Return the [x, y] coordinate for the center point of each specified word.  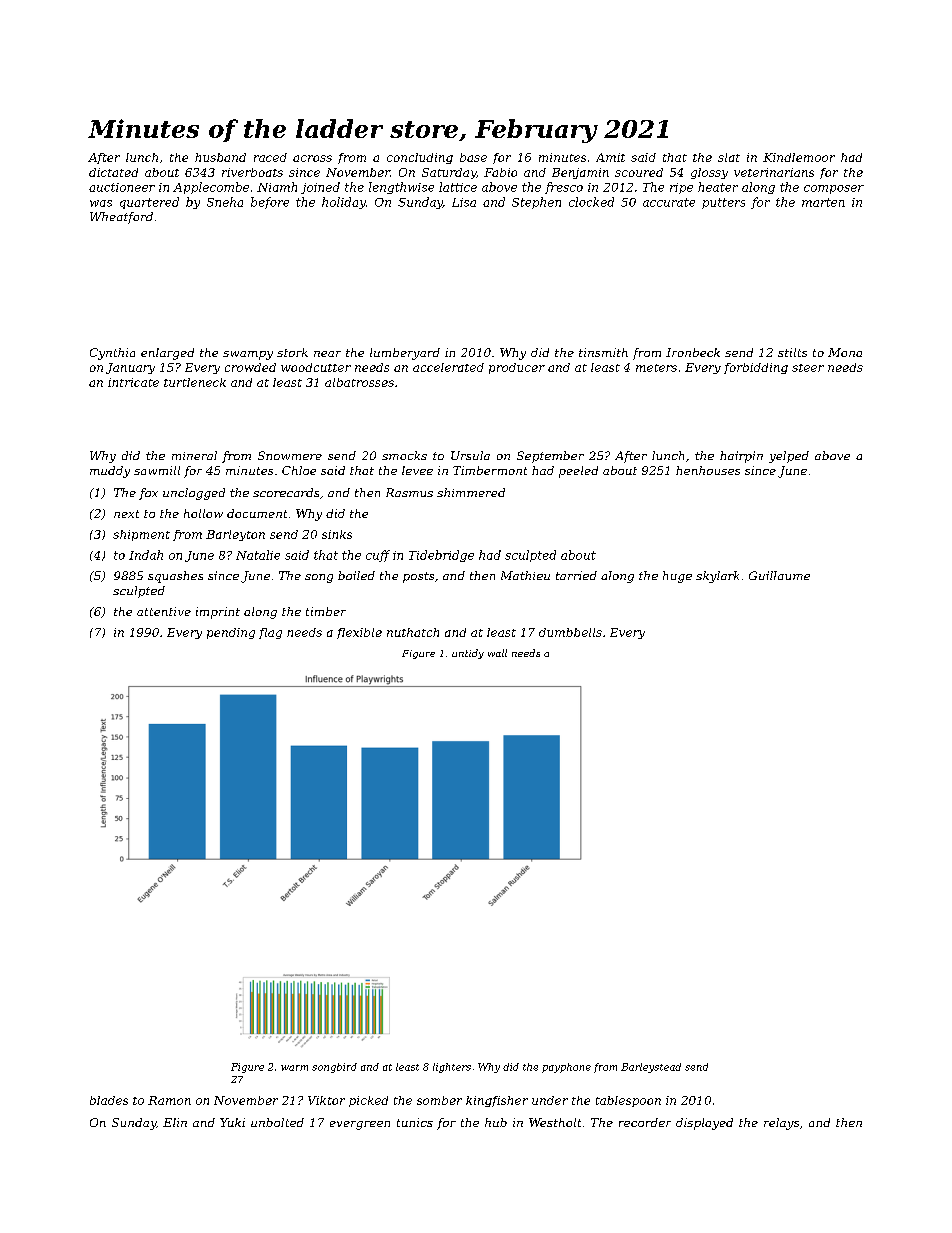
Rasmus [409, 492]
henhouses [708, 470]
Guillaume [779, 575]
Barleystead [651, 1068]
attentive [164, 611]
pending [231, 633]
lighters [452, 1068]
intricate [133, 382]
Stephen [536, 203]
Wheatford [121, 218]
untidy [468, 654]
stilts [792, 352]
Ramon [169, 1100]
